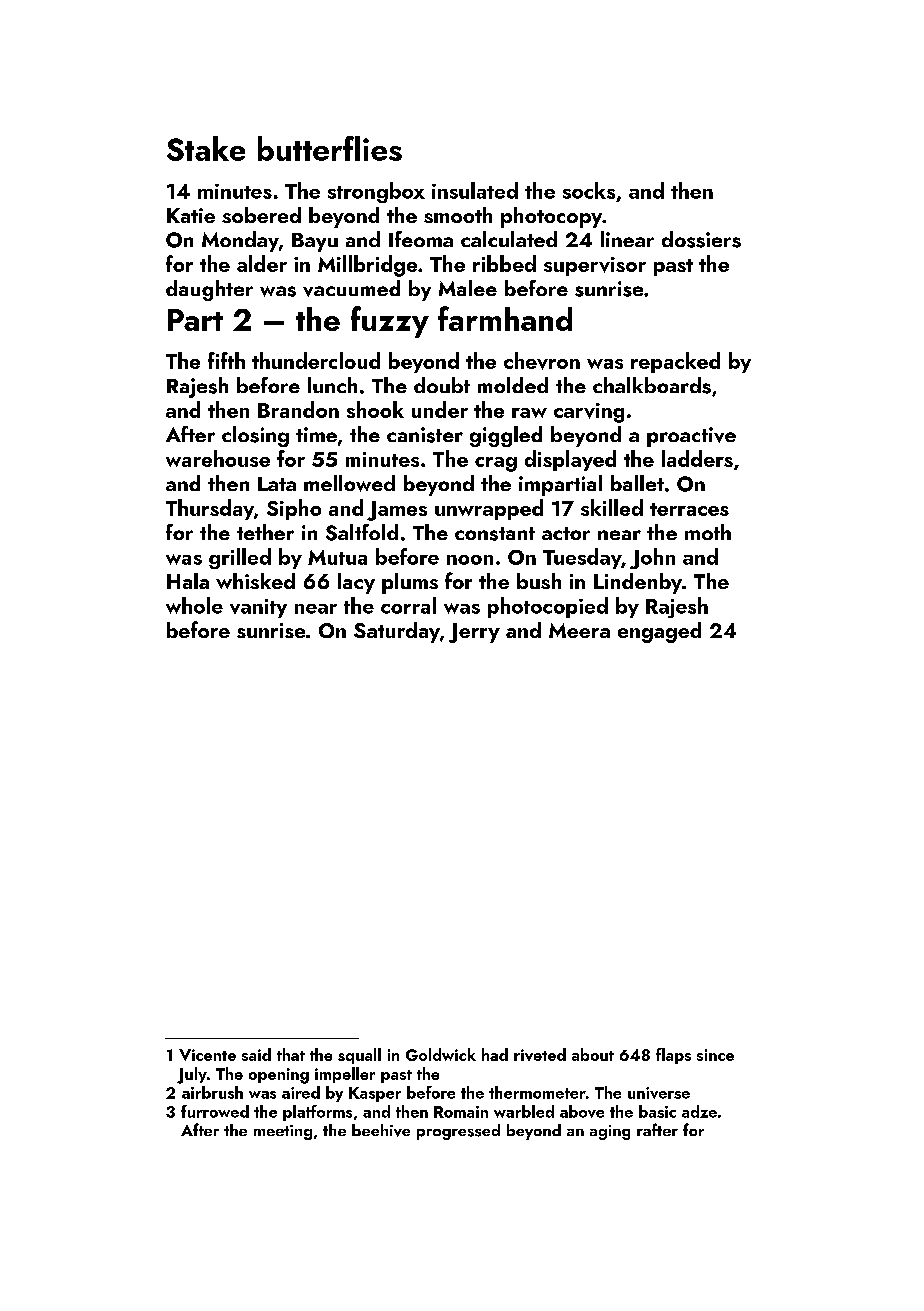 Image resolution: width=924 pixels, height=1311 pixels. What do you see at coordinates (206, 148) in the page?
I see `Stake` at bounding box center [206, 148].
